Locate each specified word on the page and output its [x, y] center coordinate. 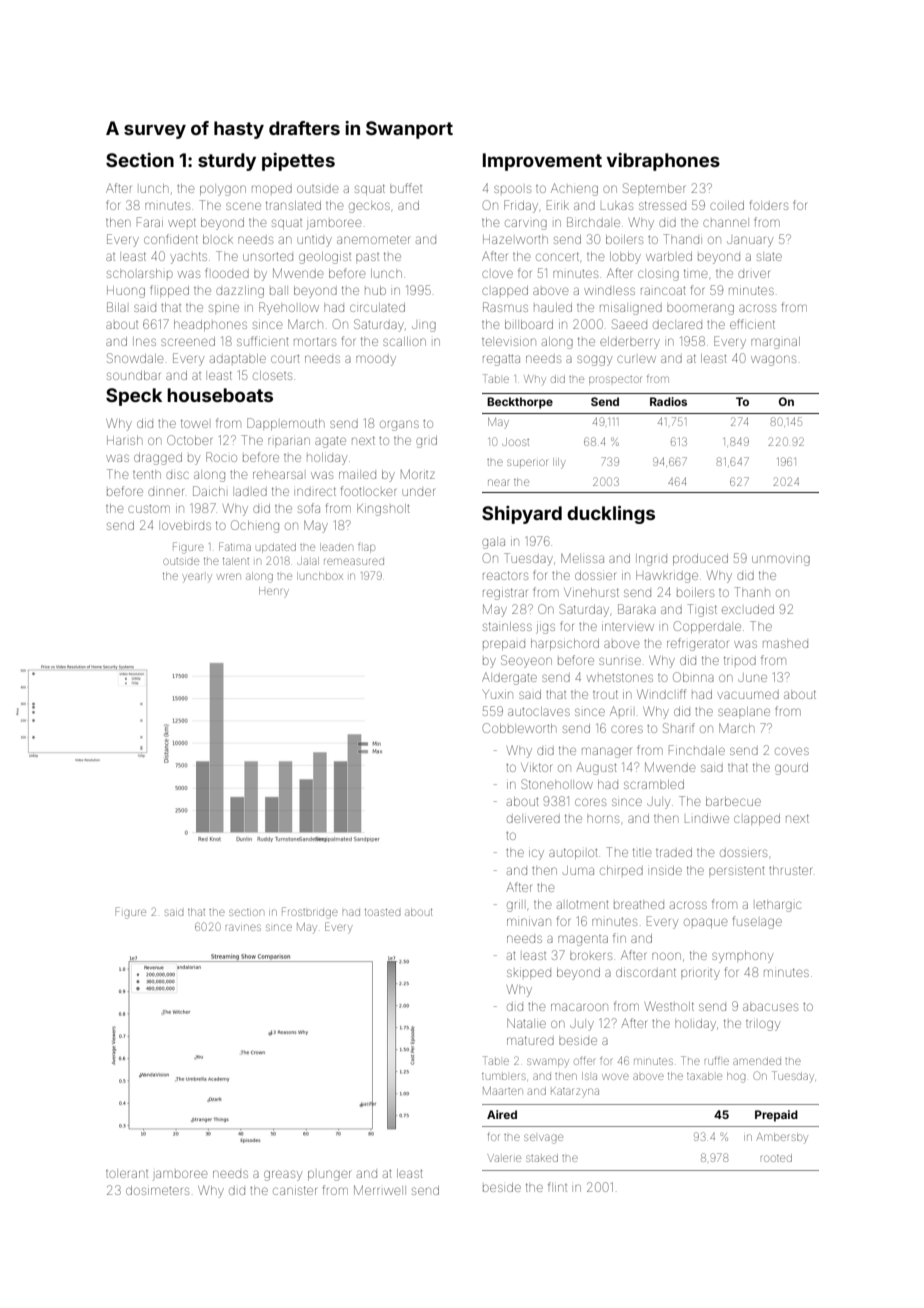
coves [792, 751]
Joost [515, 442]
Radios [668, 401]
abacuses [770, 1007]
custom [149, 509]
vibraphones [663, 162]
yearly [197, 577]
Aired [502, 1114]
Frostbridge [310, 913]
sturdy [227, 162]
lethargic [778, 906]
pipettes [298, 162]
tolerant [127, 1174]
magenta [583, 940]
